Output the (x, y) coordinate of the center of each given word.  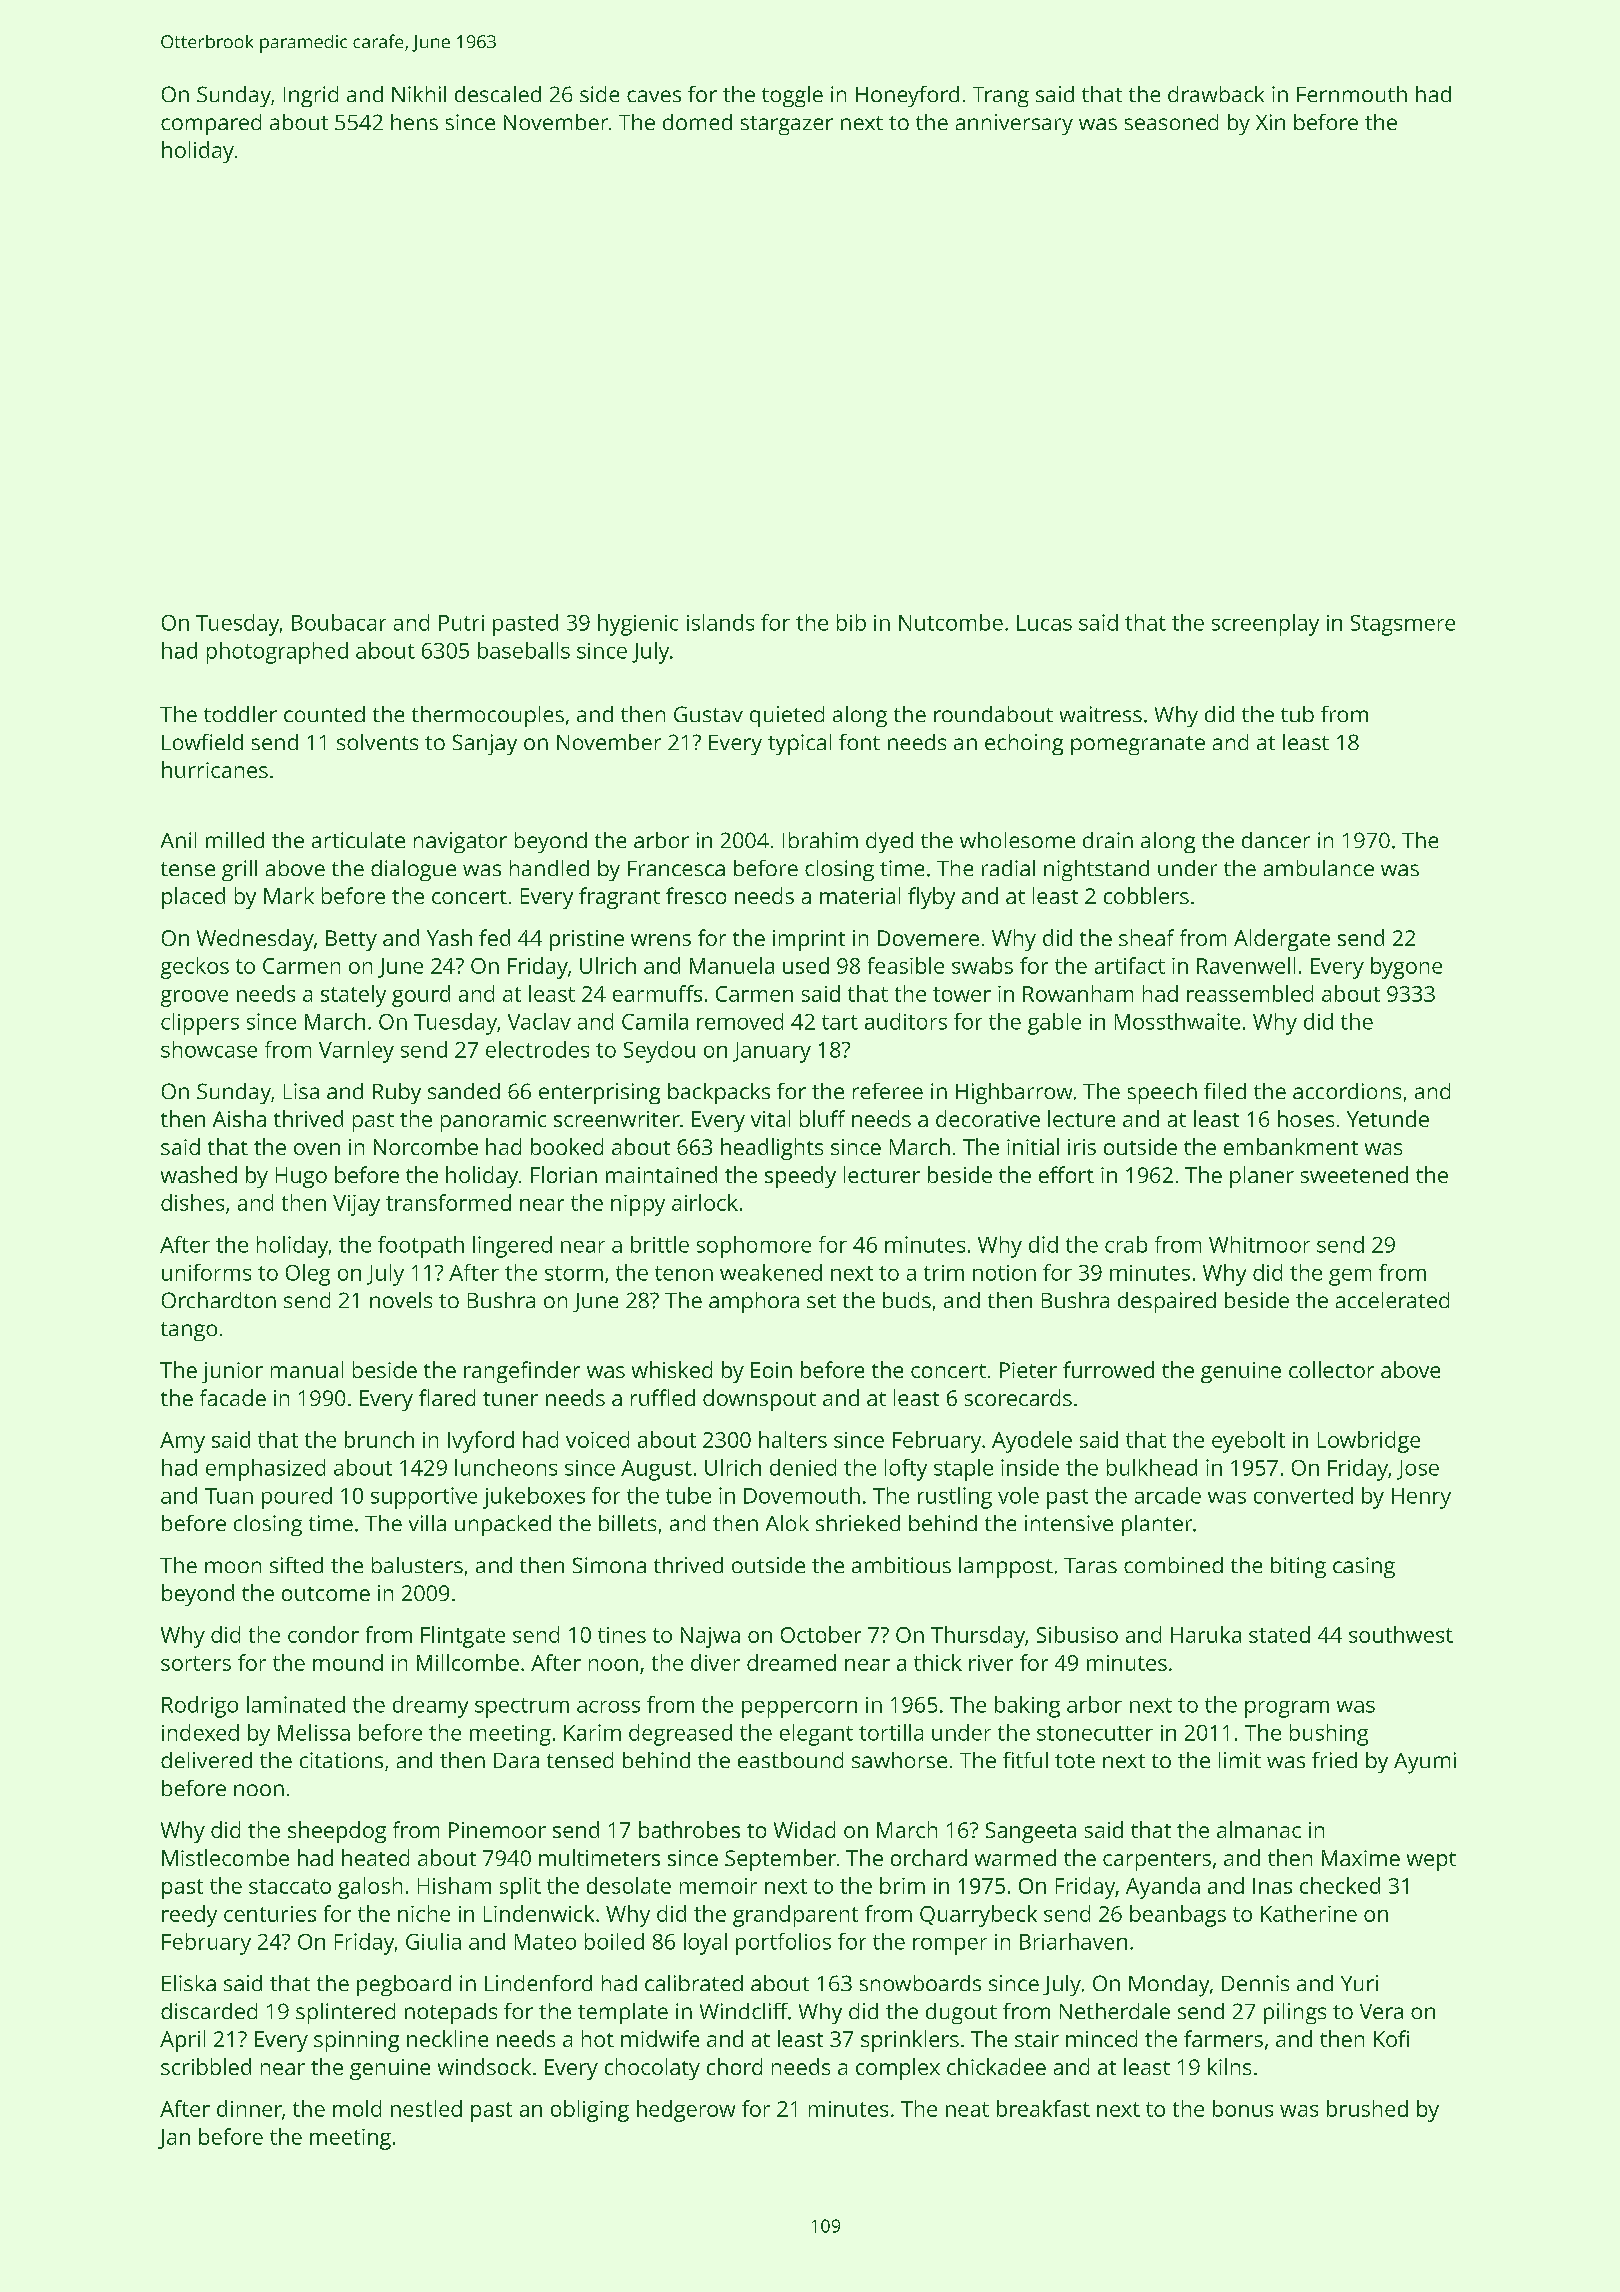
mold (357, 2108)
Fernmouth (1352, 94)
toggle (792, 96)
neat (967, 2109)
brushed (1367, 2108)
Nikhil (419, 94)
